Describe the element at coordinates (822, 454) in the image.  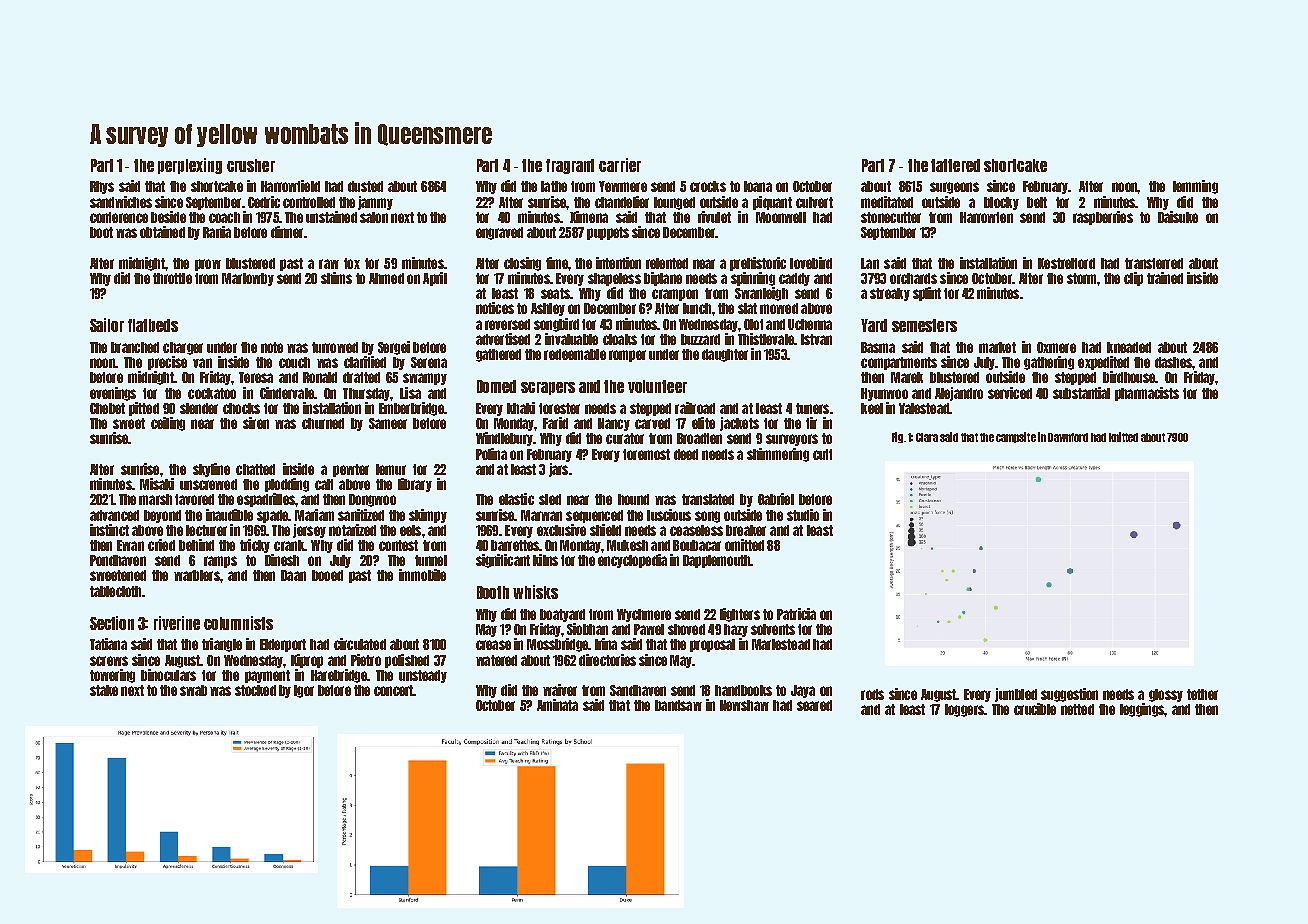
I see `cuff` at that location.
